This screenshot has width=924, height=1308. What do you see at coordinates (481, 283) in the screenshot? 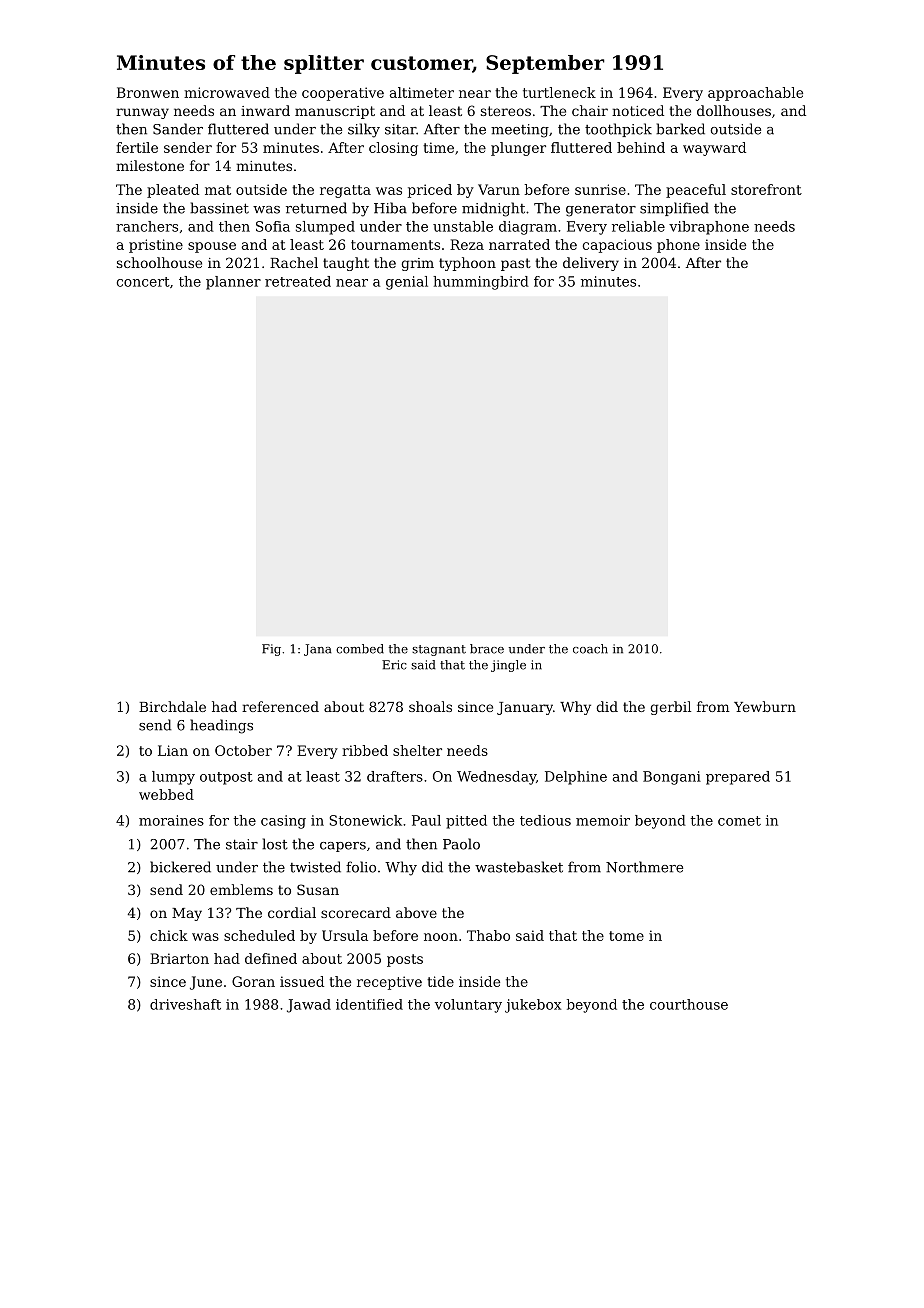
I see `hummingbird` at bounding box center [481, 283].
